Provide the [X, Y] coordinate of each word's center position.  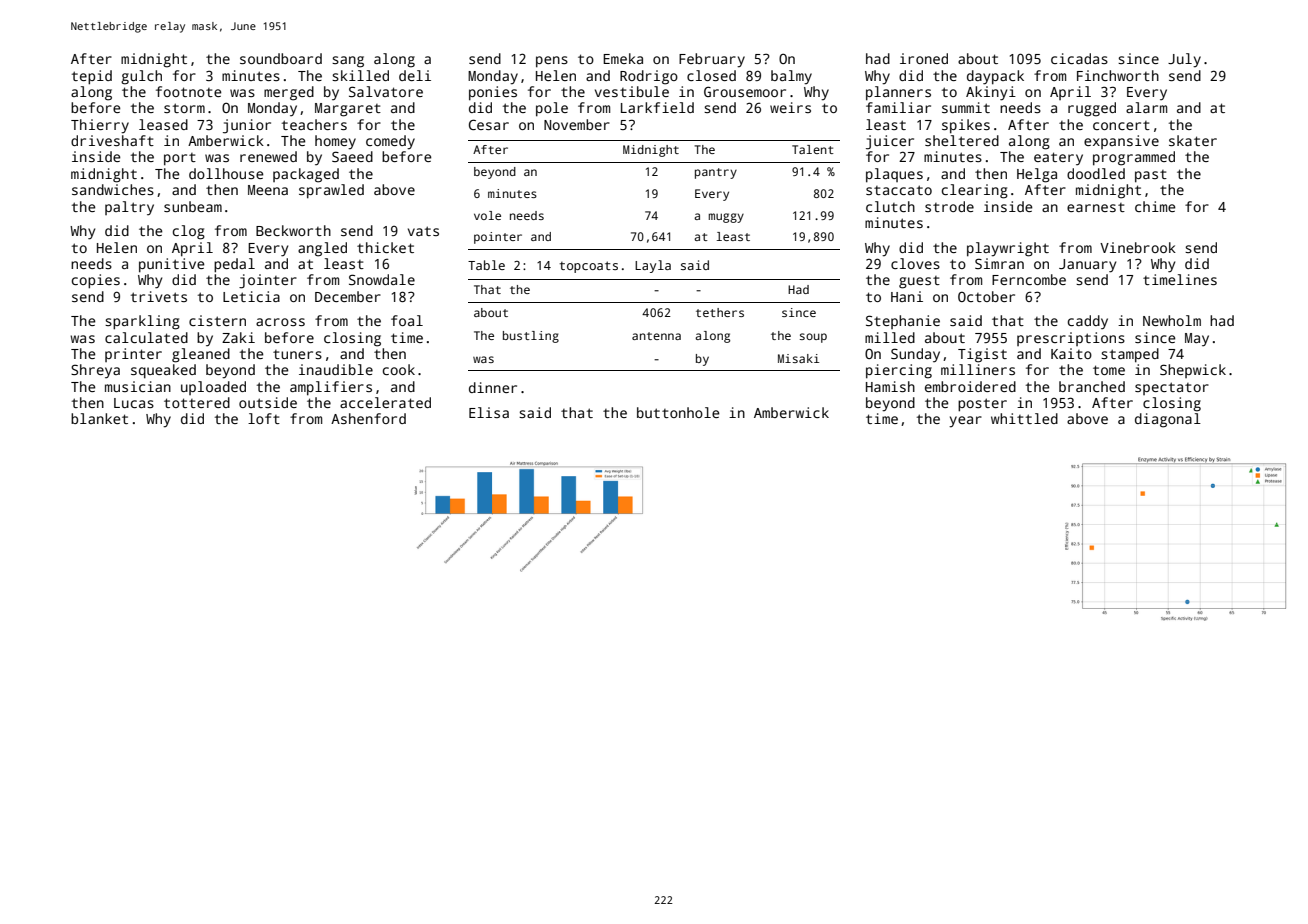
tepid [92, 77]
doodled [1096, 173]
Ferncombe [1029, 279]
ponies [493, 93]
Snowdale [382, 279]
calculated [146, 337]
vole [487, 215]
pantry [716, 173]
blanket [99, 418]
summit [966, 107]
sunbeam [193, 206]
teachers [314, 124]
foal [407, 320]
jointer [268, 281]
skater [1193, 140]
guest [919, 282]
